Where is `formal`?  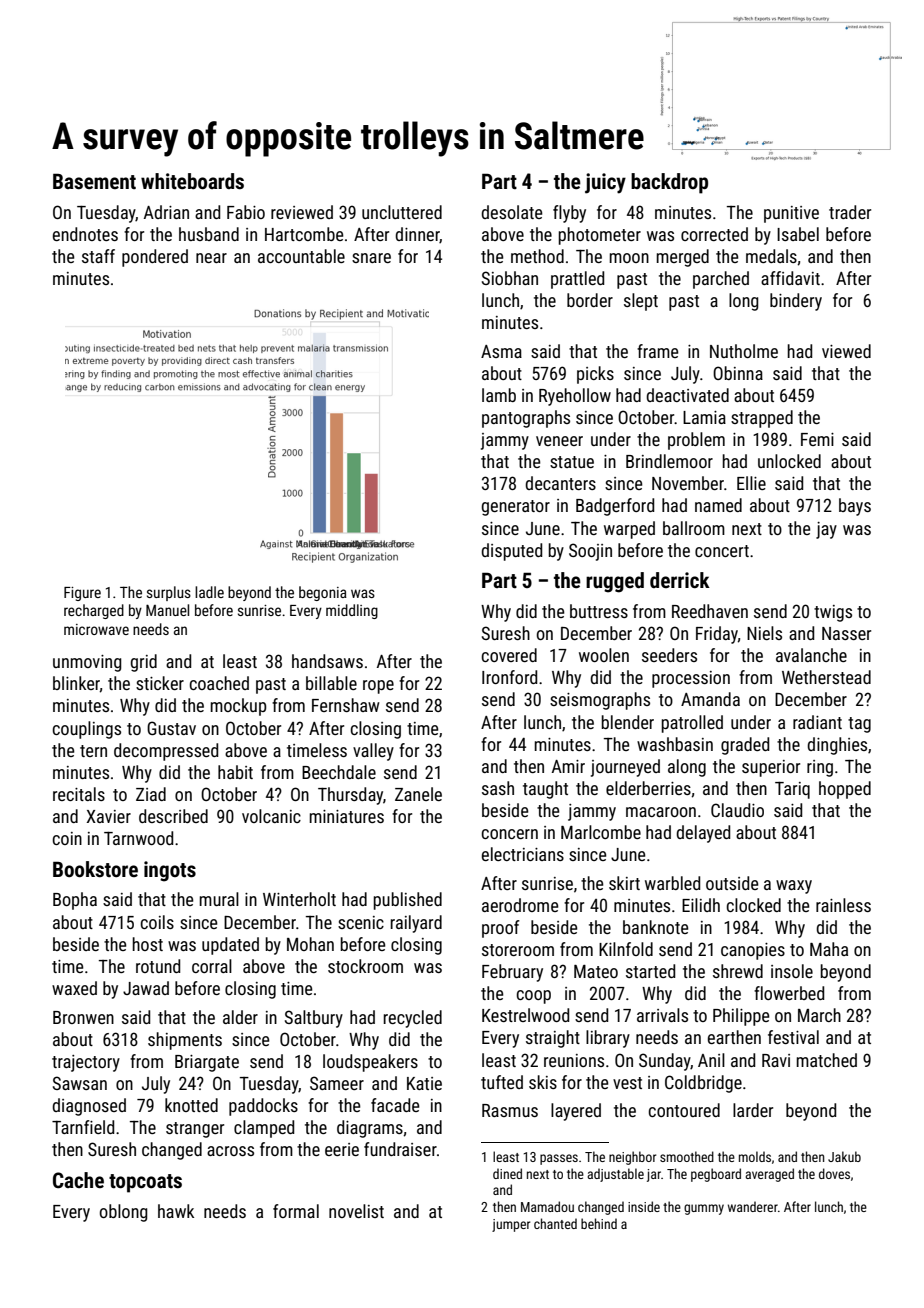
formal is located at coordinates (296, 1211).
